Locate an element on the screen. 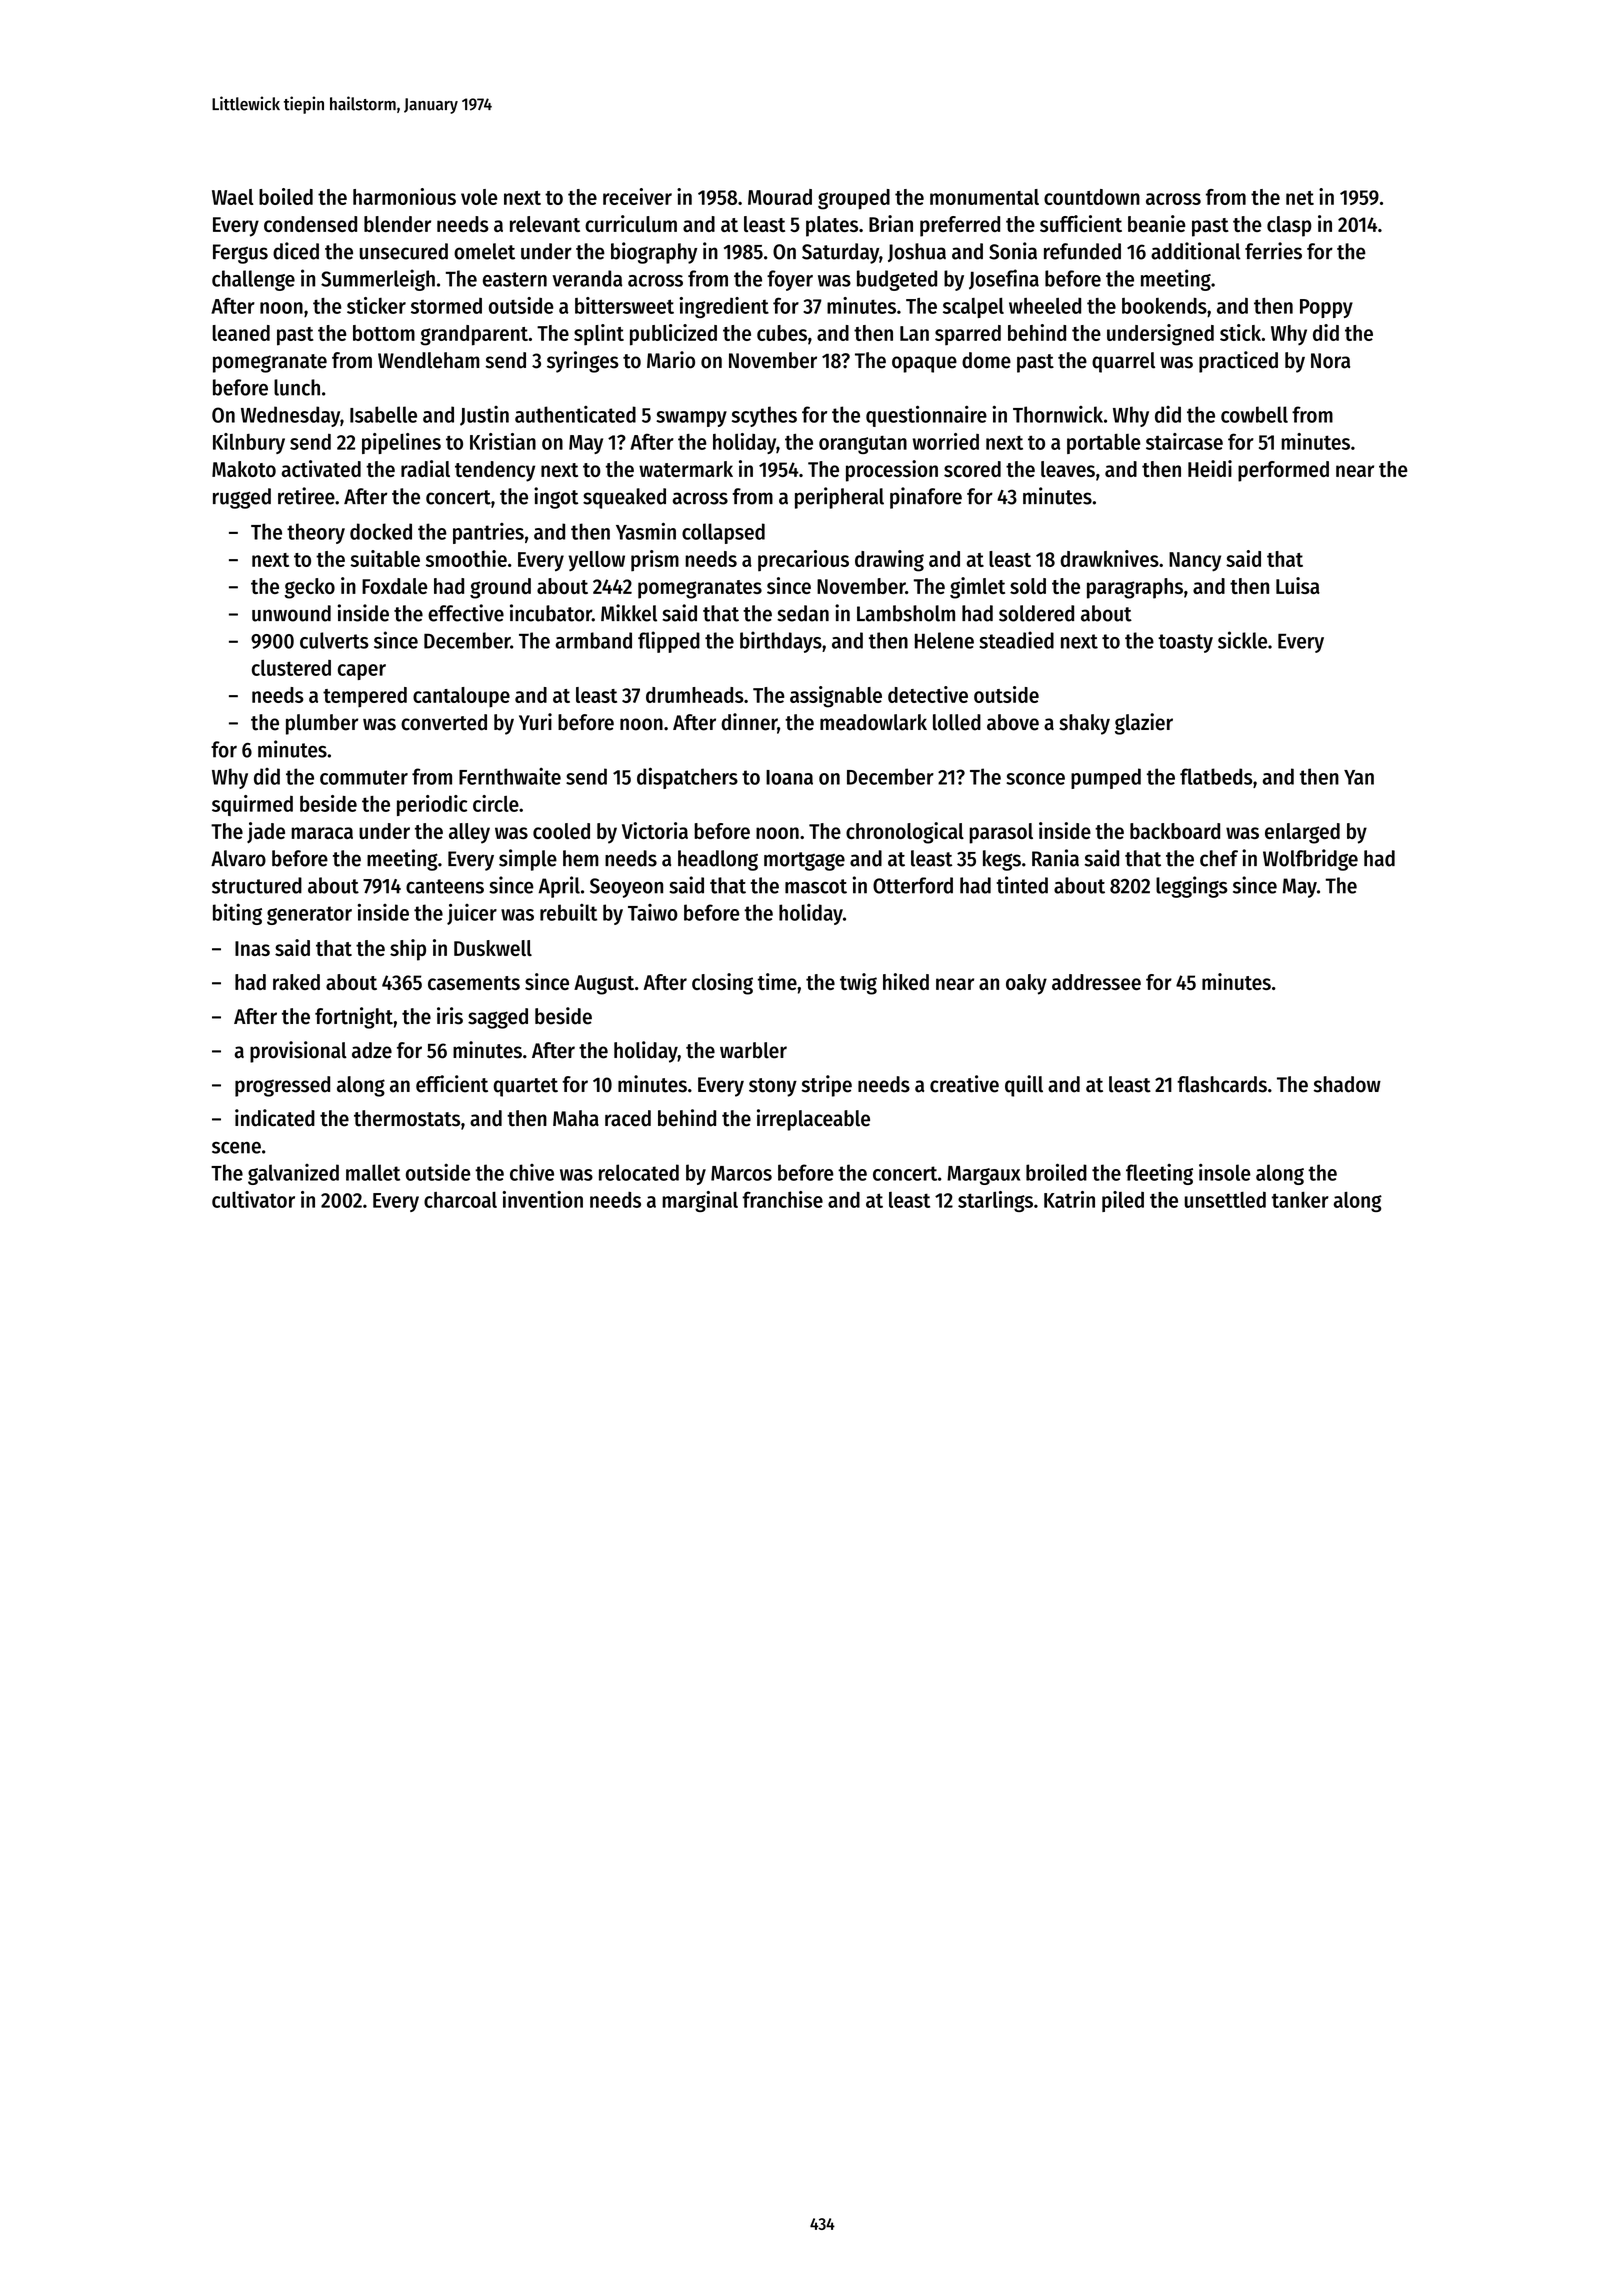 This screenshot has height=2292, width=1620. drawing is located at coordinates (889, 561).
